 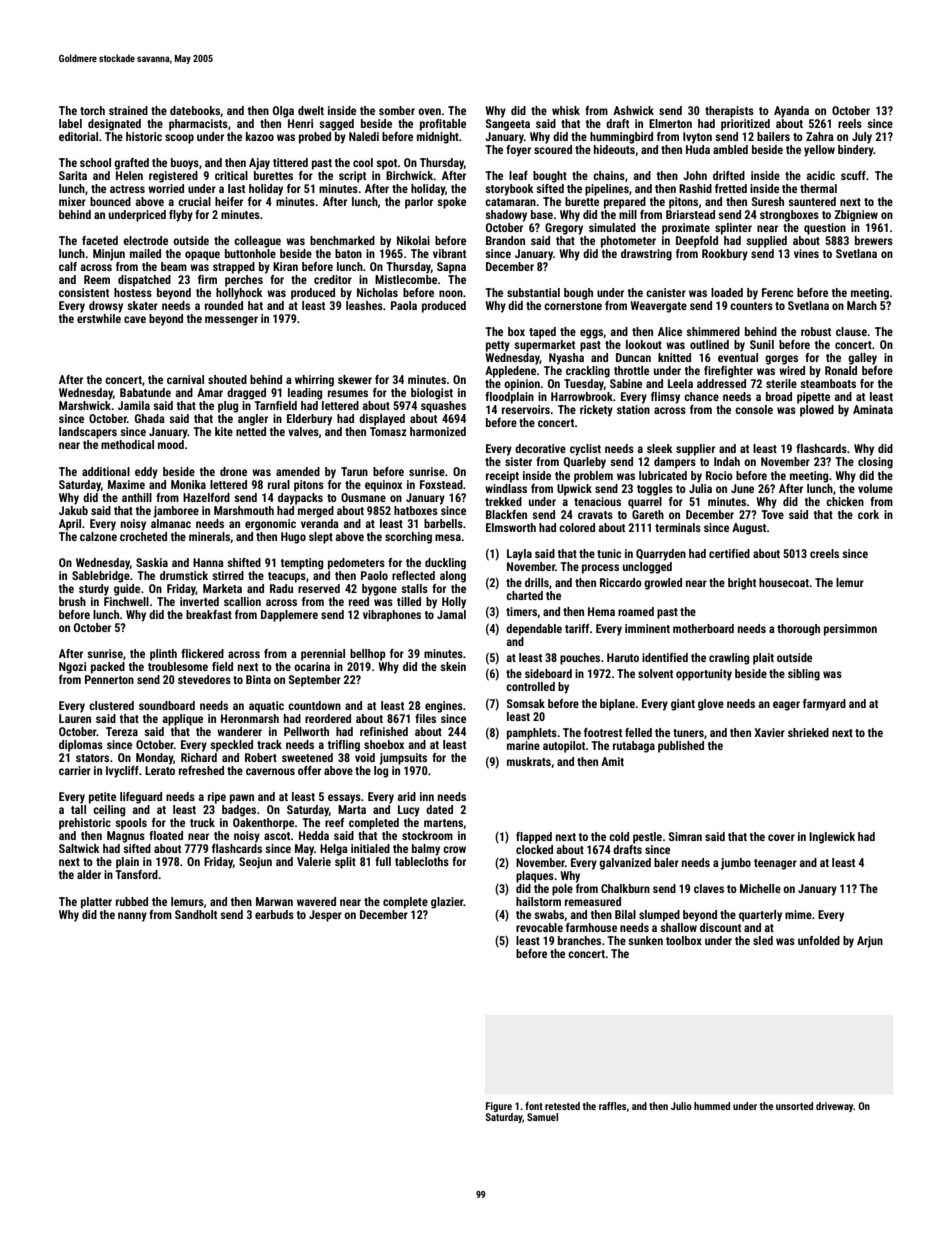 What do you see at coordinates (499, 1107) in the screenshot?
I see `Figure` at bounding box center [499, 1107].
